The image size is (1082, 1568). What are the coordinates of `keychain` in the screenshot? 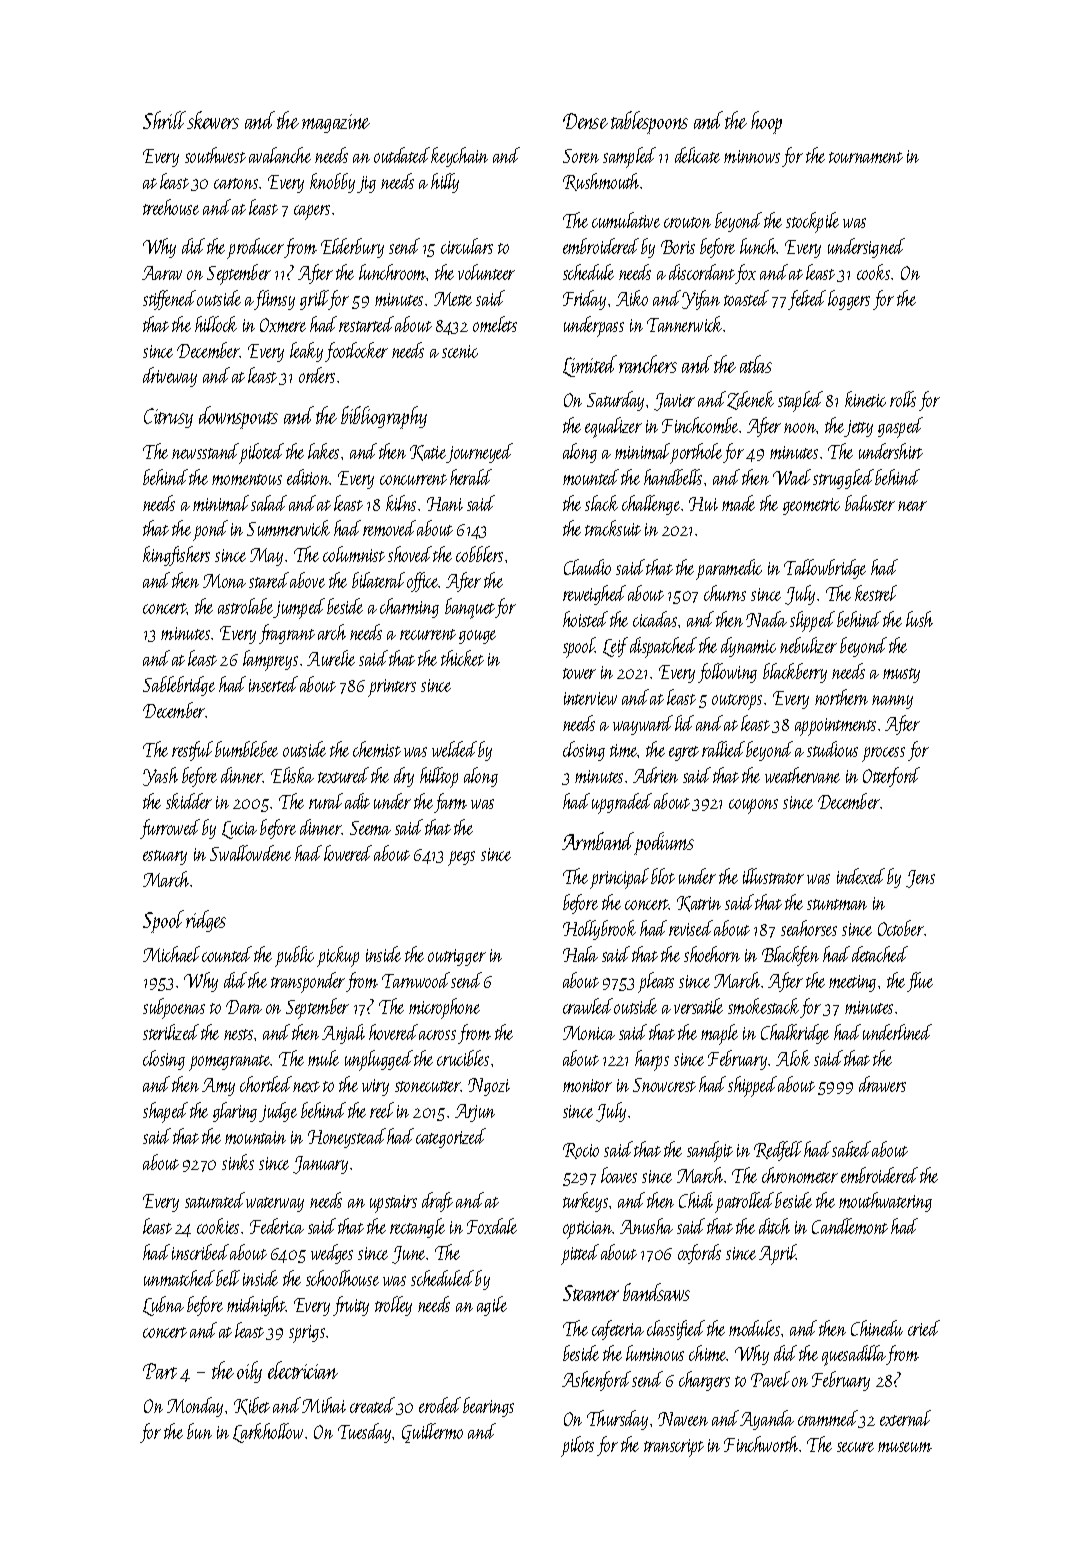 It's located at (459, 157).
